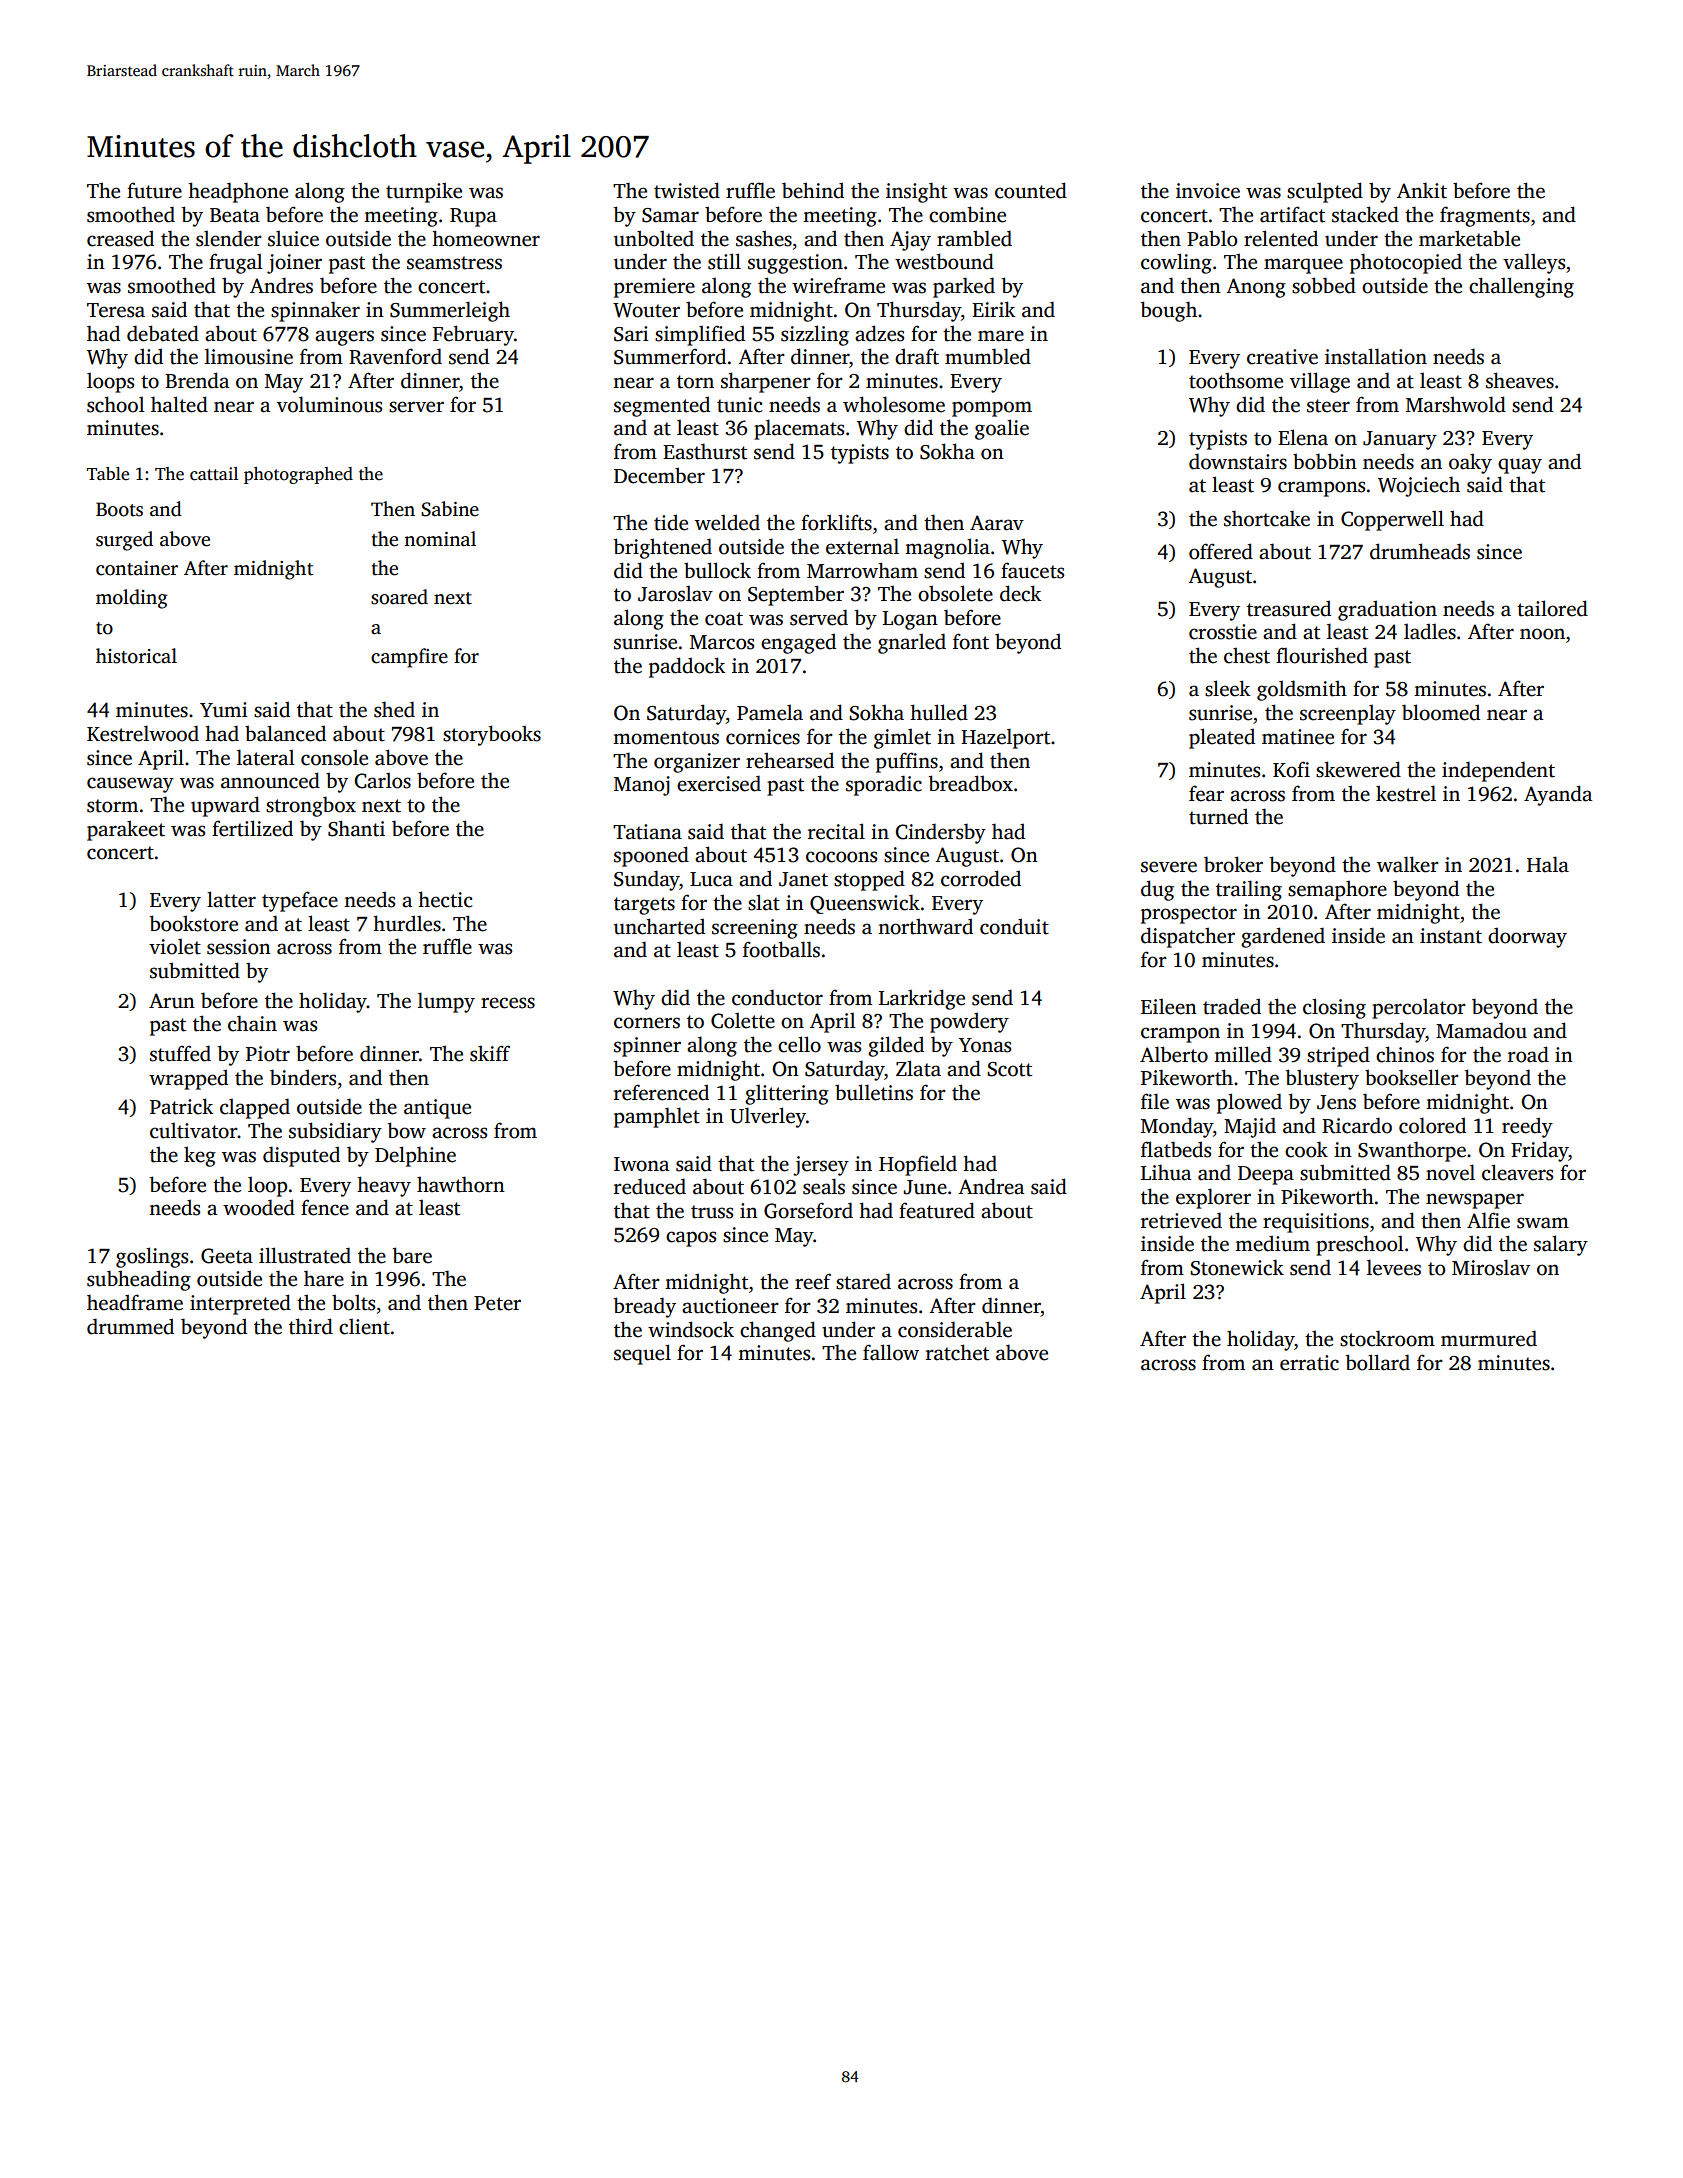 This screenshot has width=1683, height=2178. Describe the element at coordinates (120, 238) in the screenshot. I see `creased` at that location.
